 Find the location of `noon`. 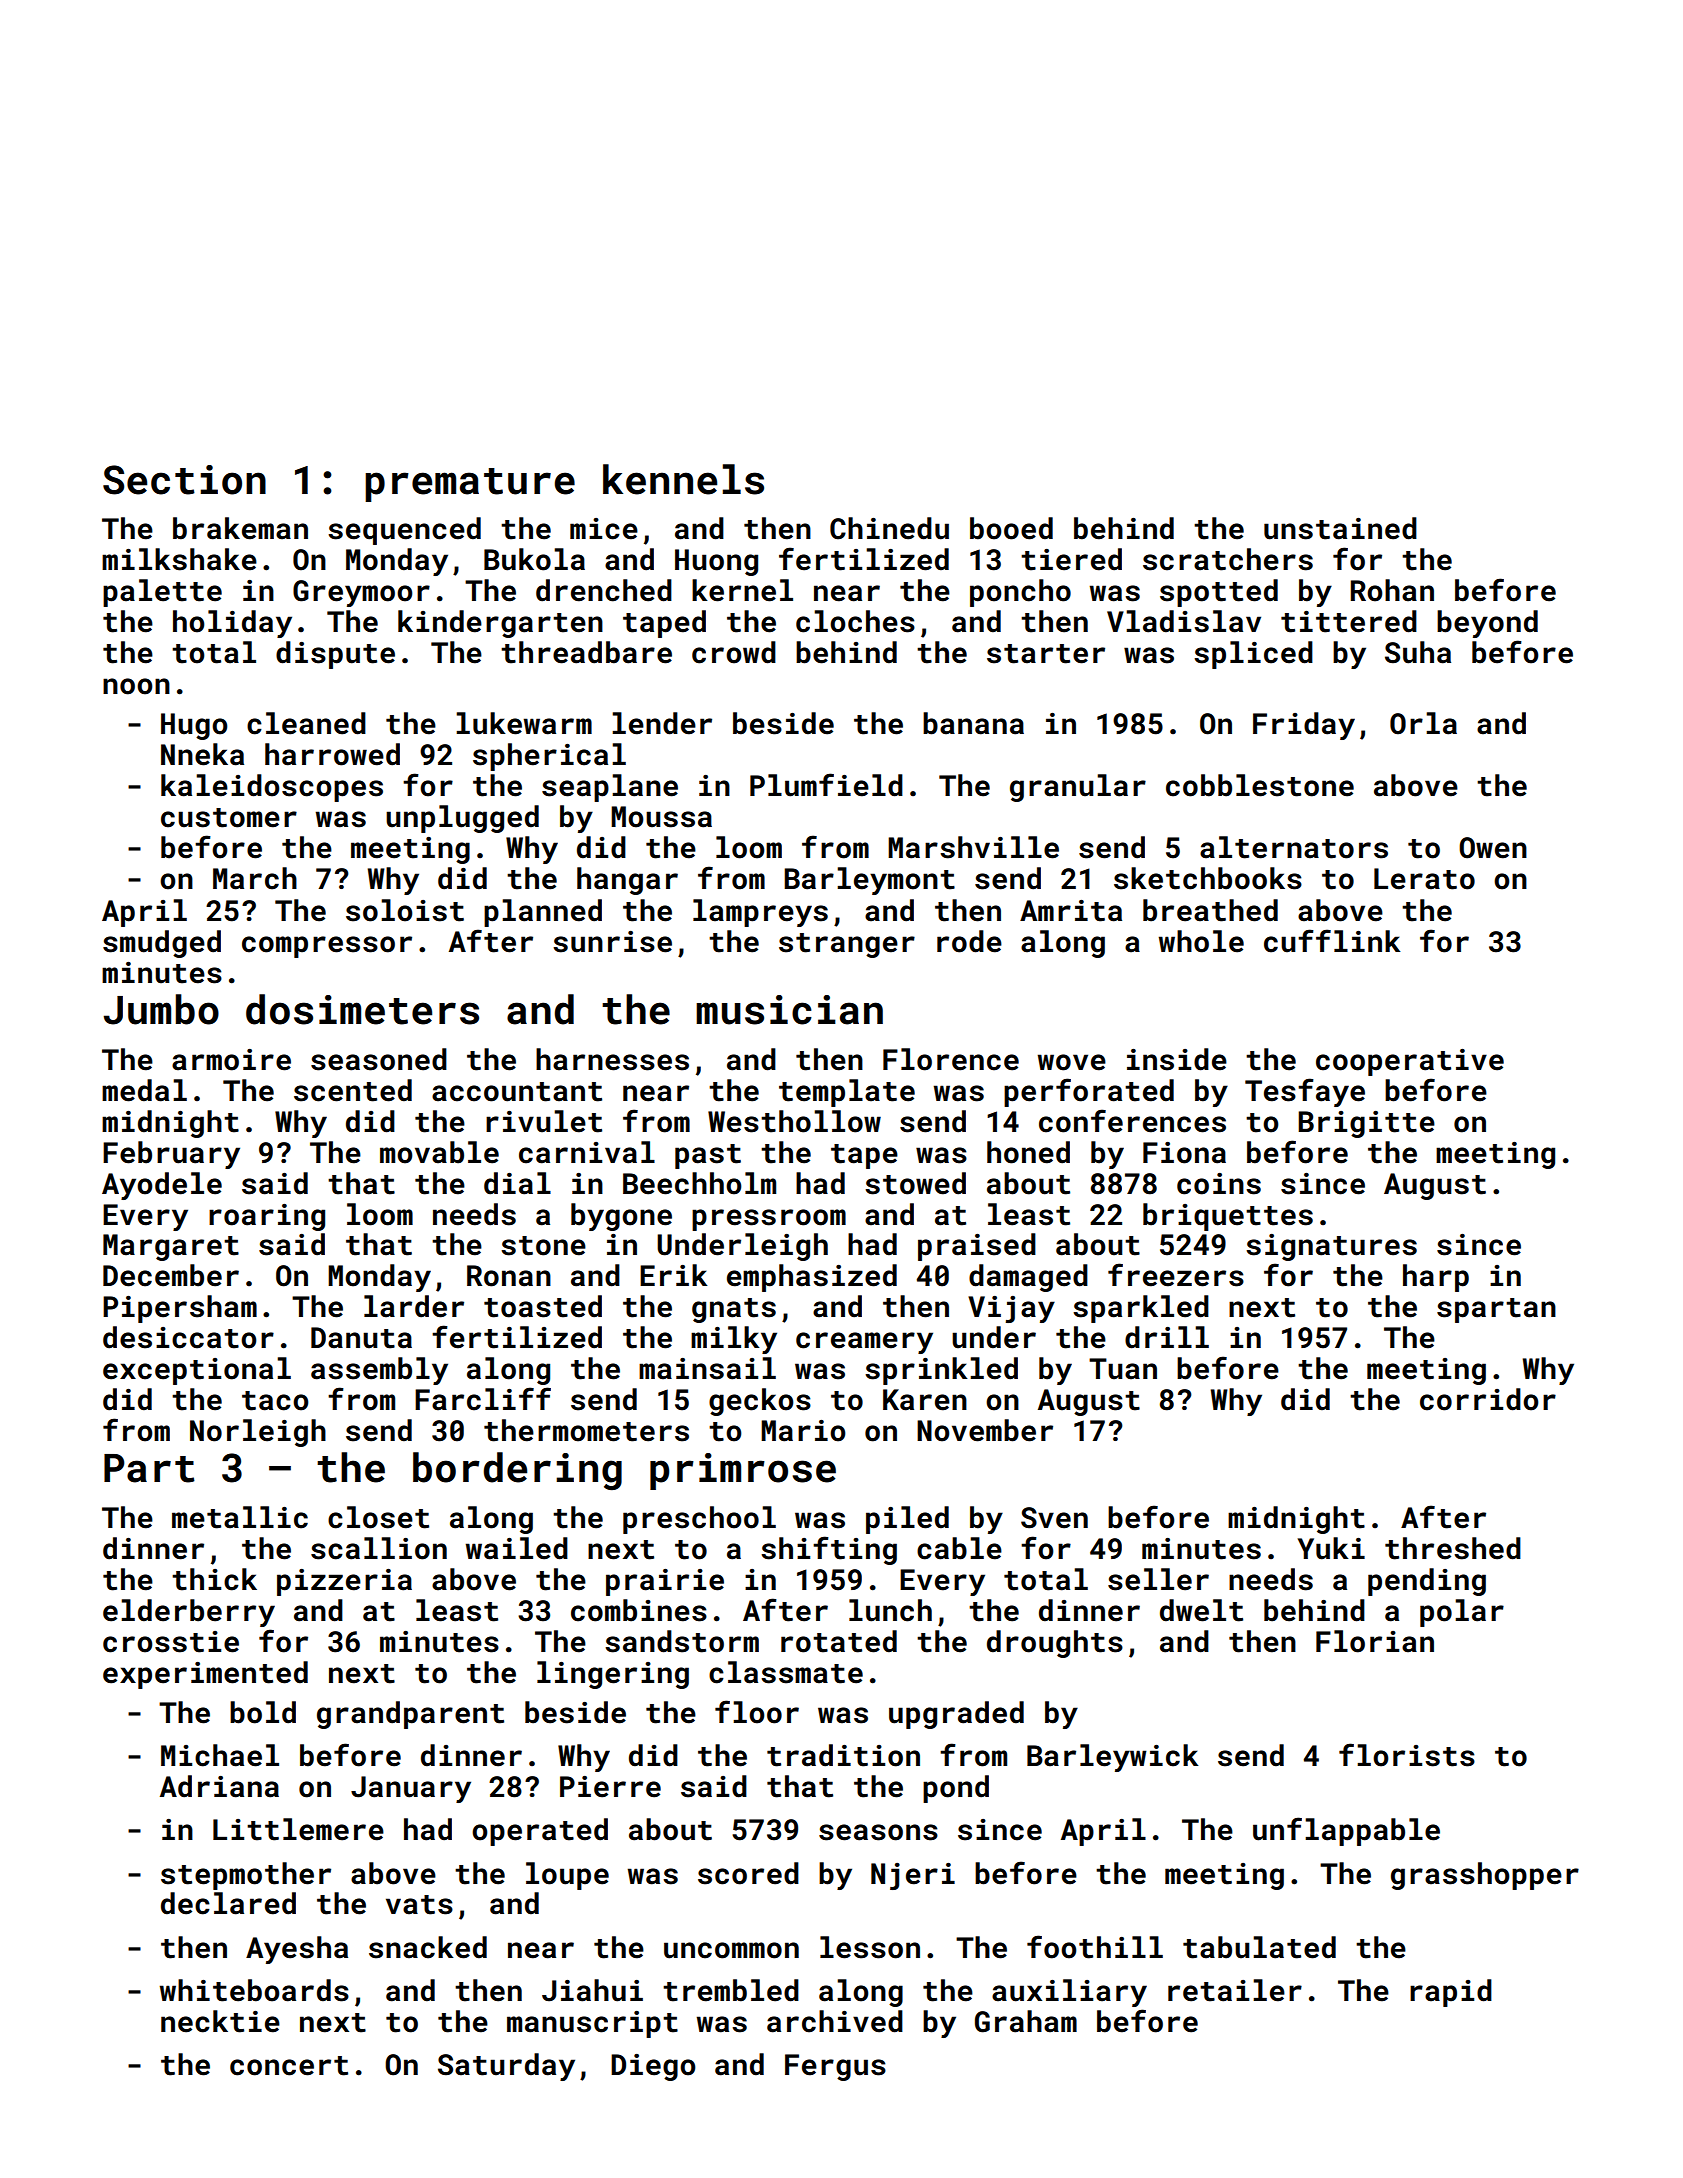

noon is located at coordinates (136, 686).
